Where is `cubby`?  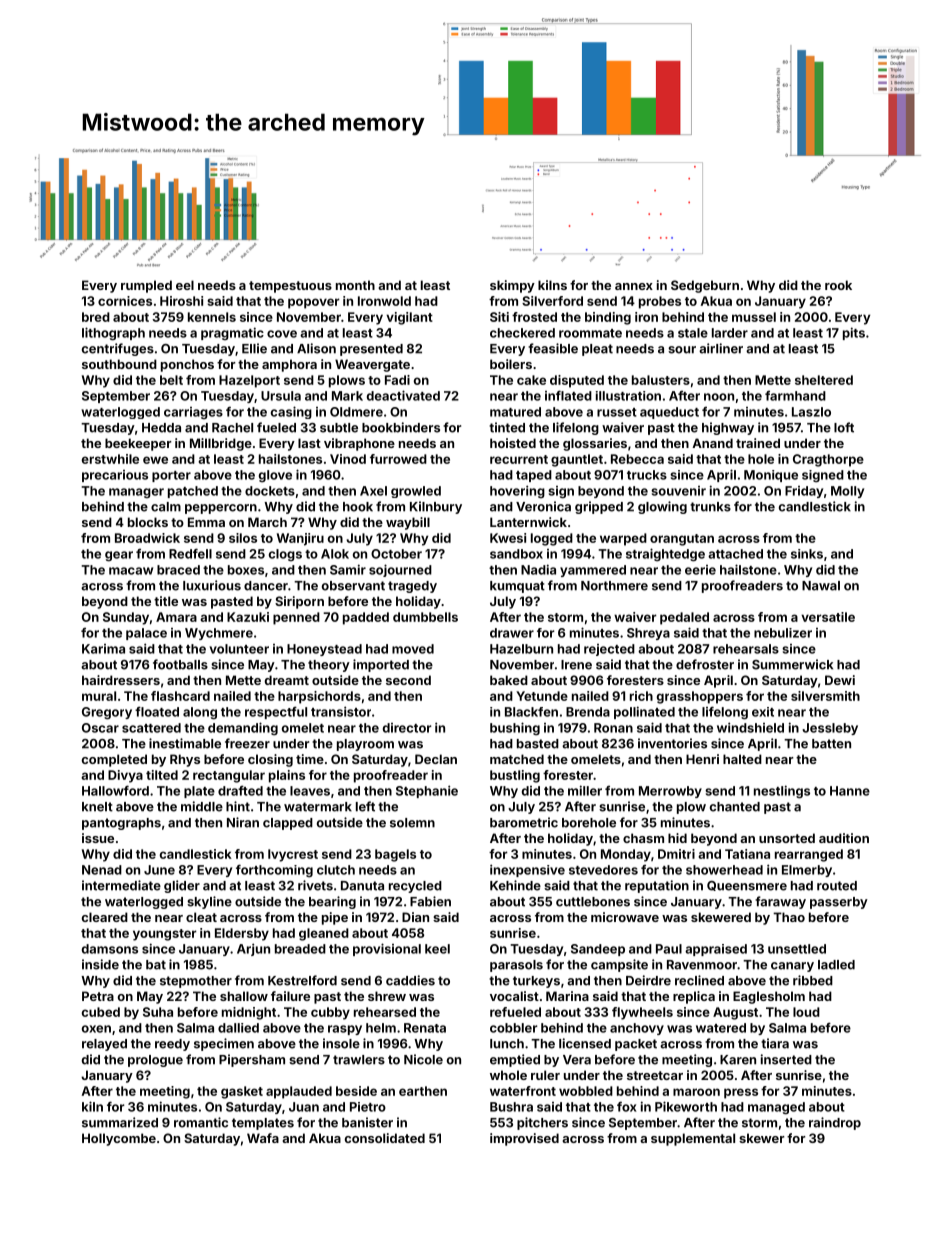
cubby is located at coordinates (330, 1013).
